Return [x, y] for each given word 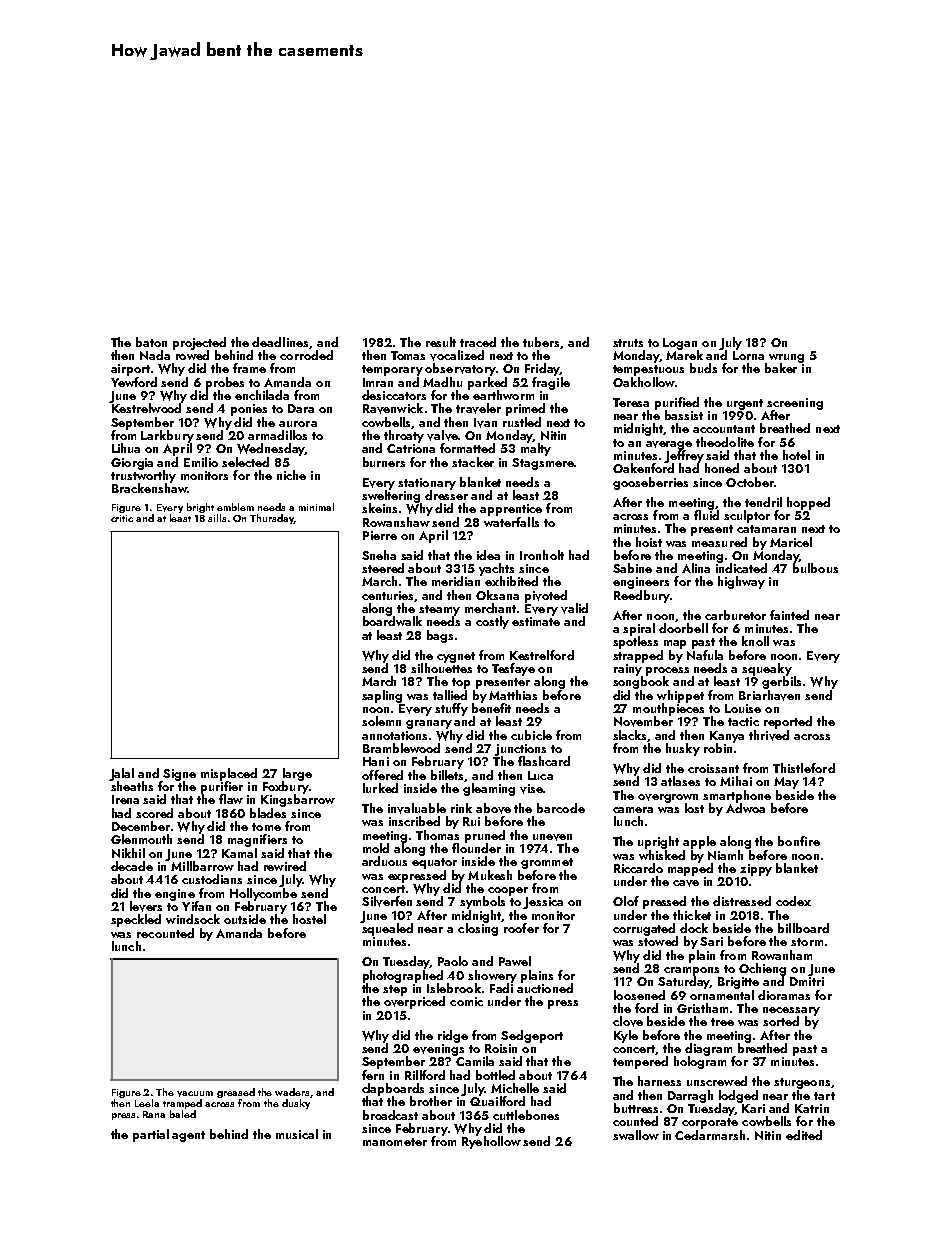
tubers [541, 342]
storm [807, 942]
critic [122, 518]
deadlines [280, 342]
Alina [696, 568]
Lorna [748, 355]
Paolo [453, 961]
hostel [309, 919]
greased [236, 1093]
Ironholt [542, 555]
